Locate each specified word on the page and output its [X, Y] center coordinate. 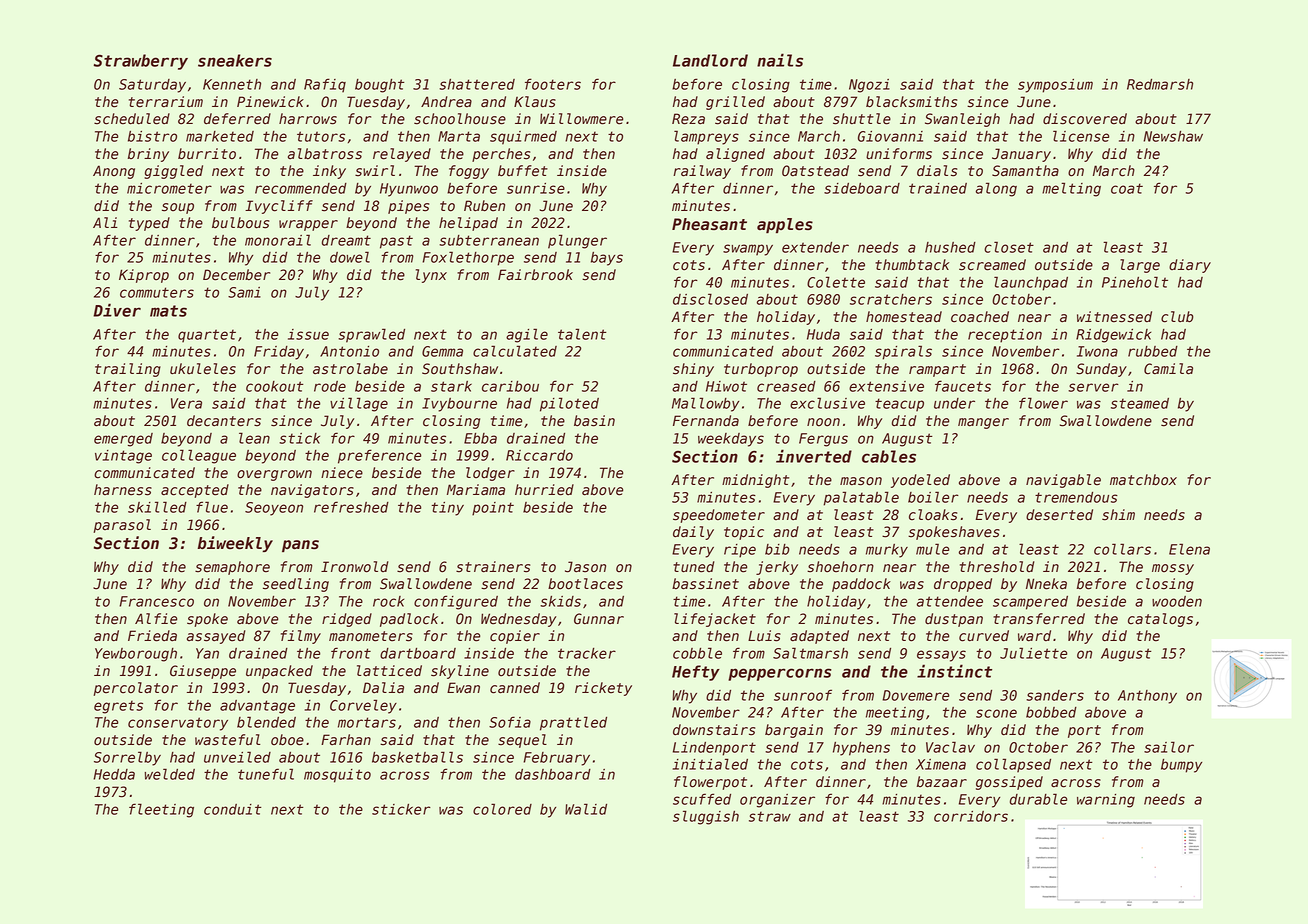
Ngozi [869, 86]
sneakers [235, 60]
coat [1127, 188]
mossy [1173, 569]
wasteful [228, 740]
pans [300, 546]
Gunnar [599, 619]
